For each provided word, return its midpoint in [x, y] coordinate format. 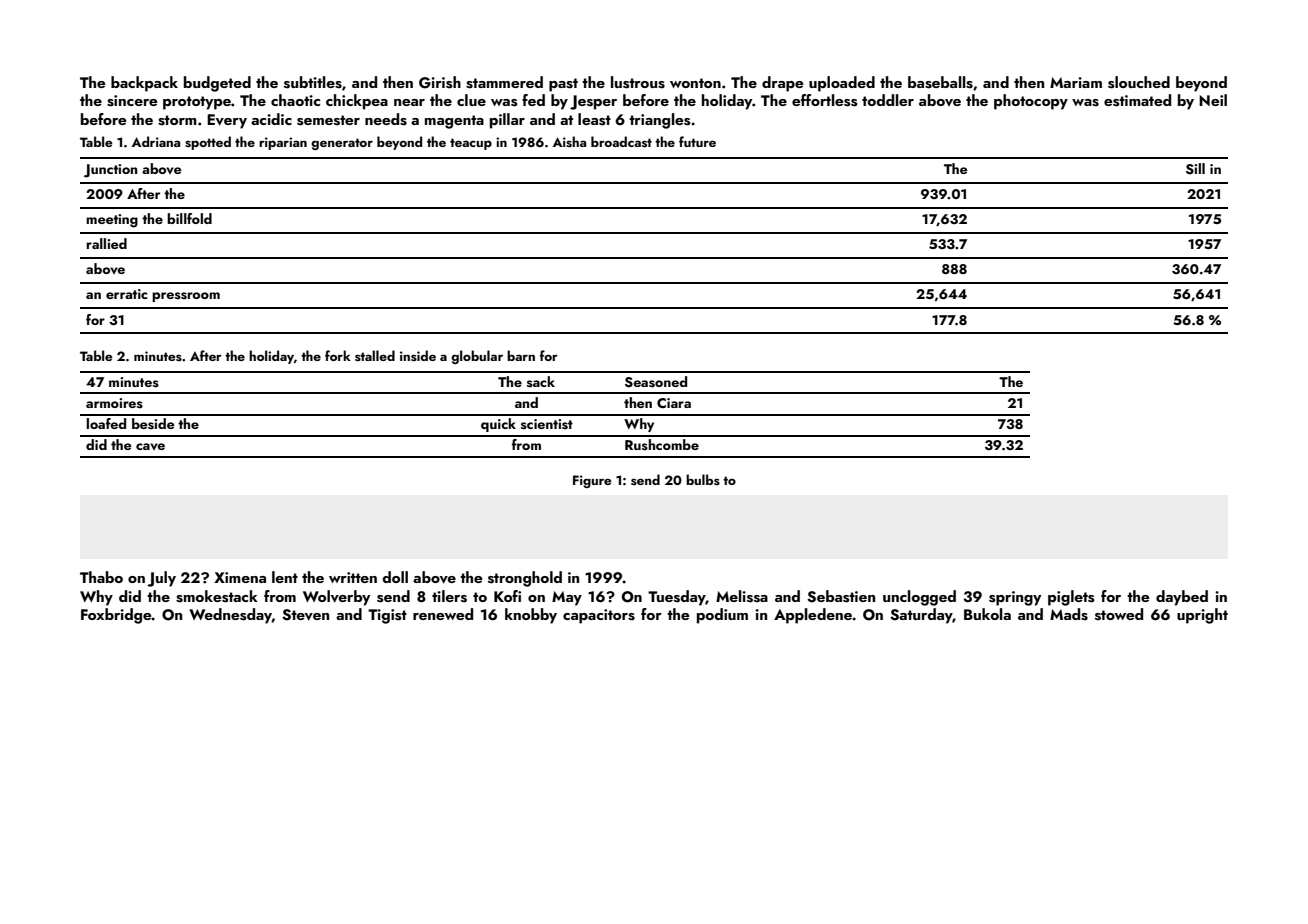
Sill [1195, 169]
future [697, 141]
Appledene [813, 616]
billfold [189, 218]
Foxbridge [116, 616]
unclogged [919, 598]
